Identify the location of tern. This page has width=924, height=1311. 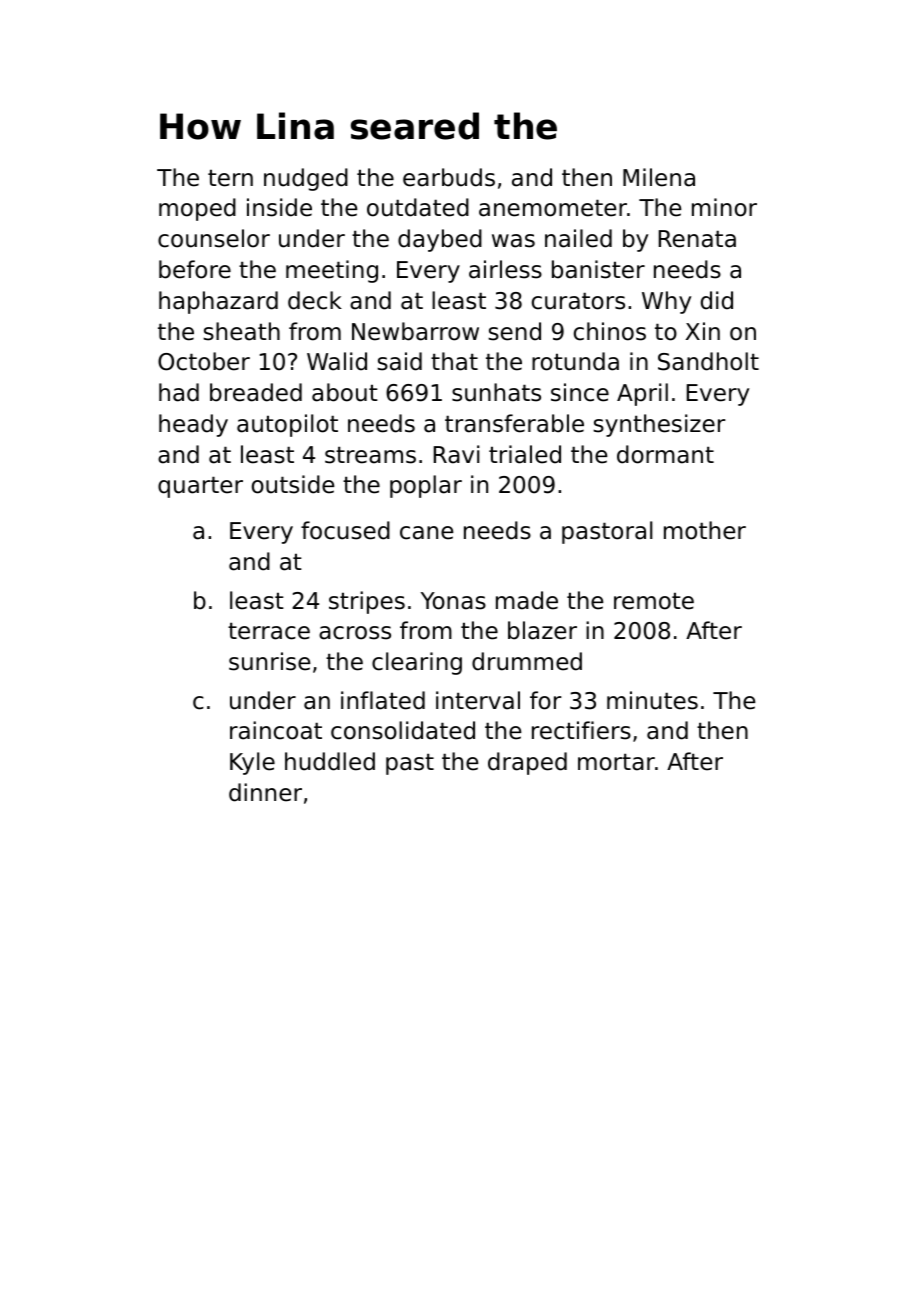
(230, 178).
